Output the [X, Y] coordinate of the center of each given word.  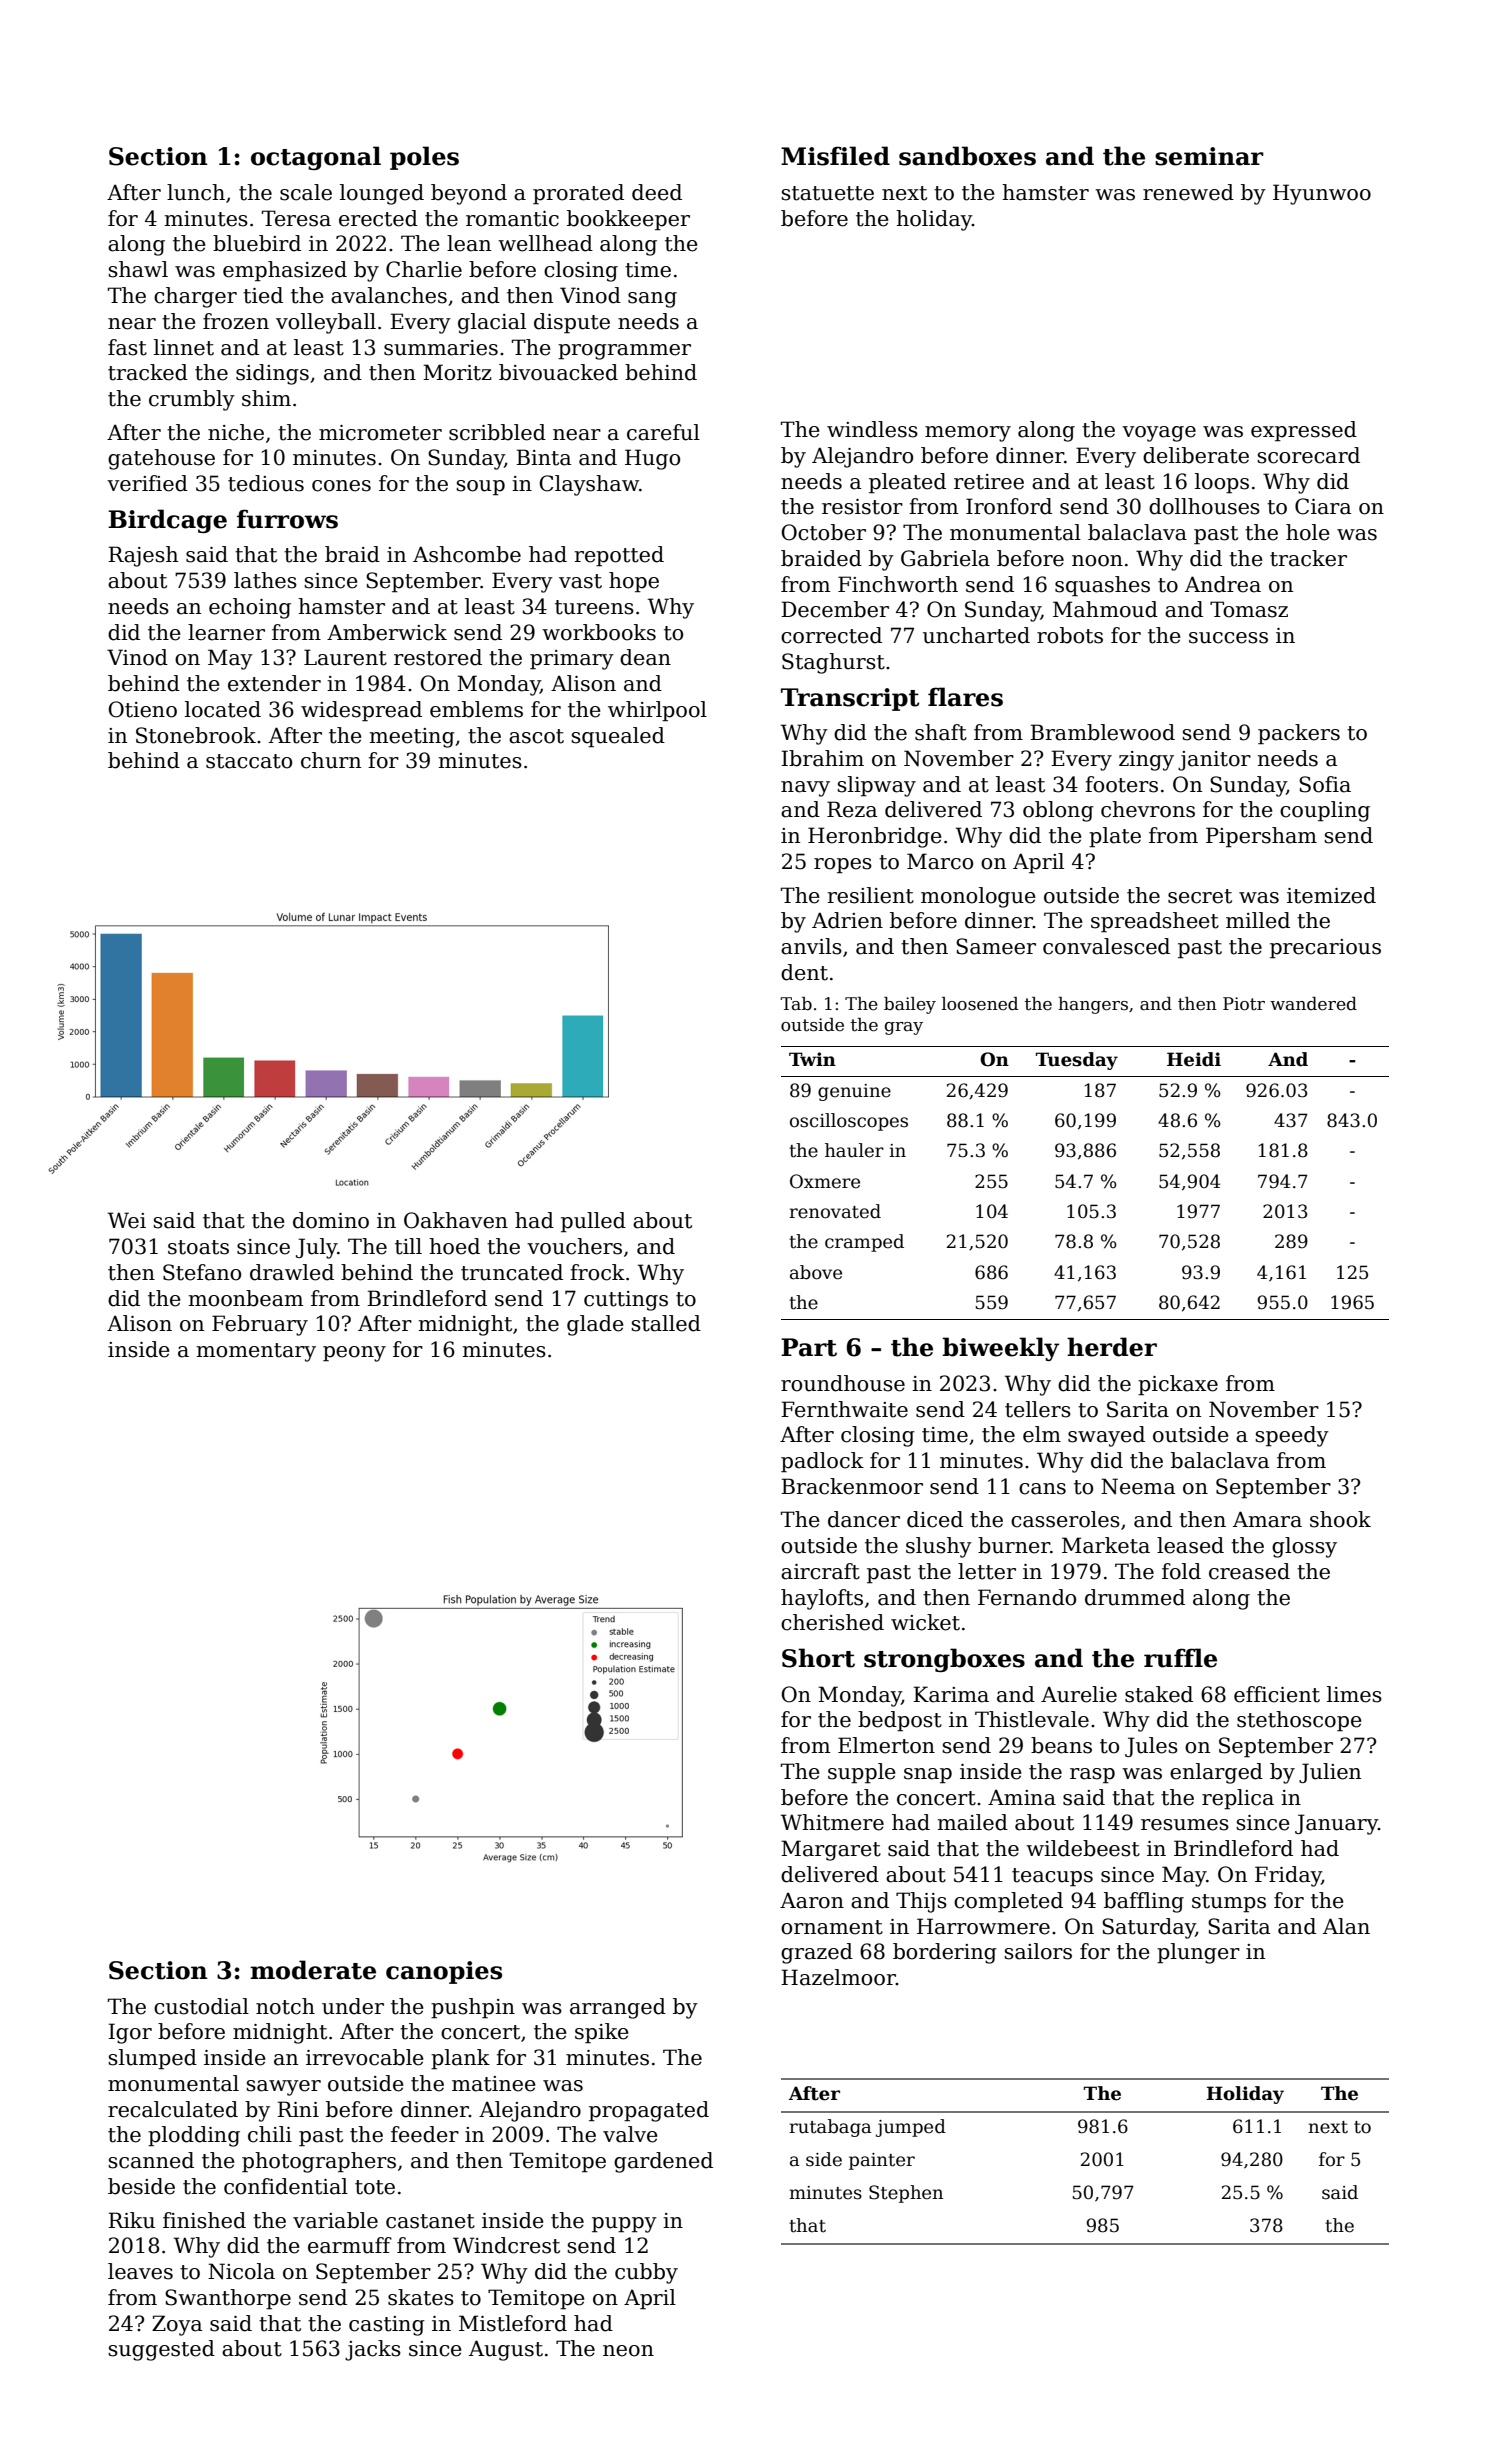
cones [341, 486]
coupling [1325, 811]
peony [354, 1354]
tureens [594, 607]
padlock [822, 1462]
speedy [1292, 1436]
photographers [319, 2162]
